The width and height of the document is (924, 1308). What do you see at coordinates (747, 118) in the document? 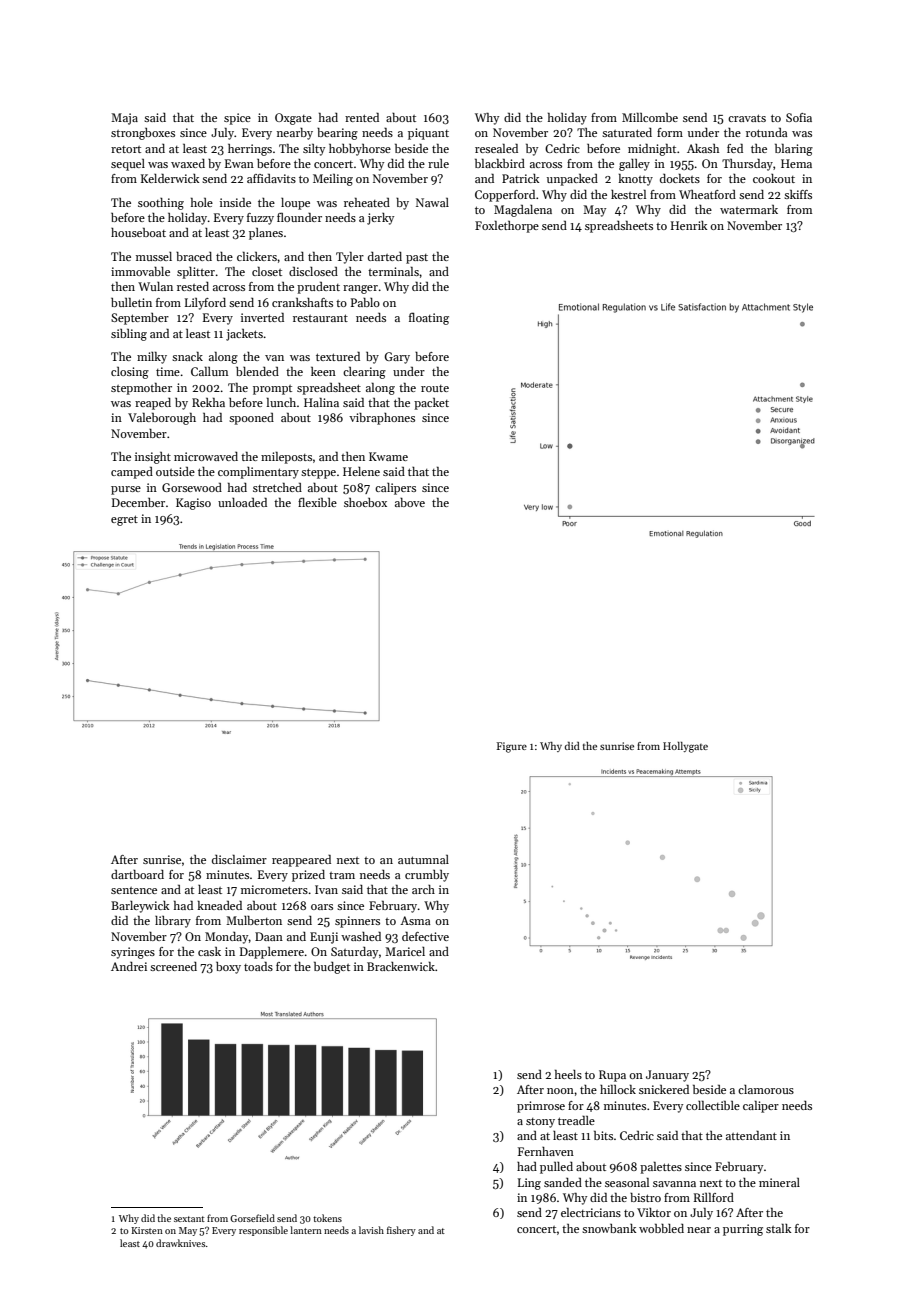
I see `cravats` at bounding box center [747, 118].
